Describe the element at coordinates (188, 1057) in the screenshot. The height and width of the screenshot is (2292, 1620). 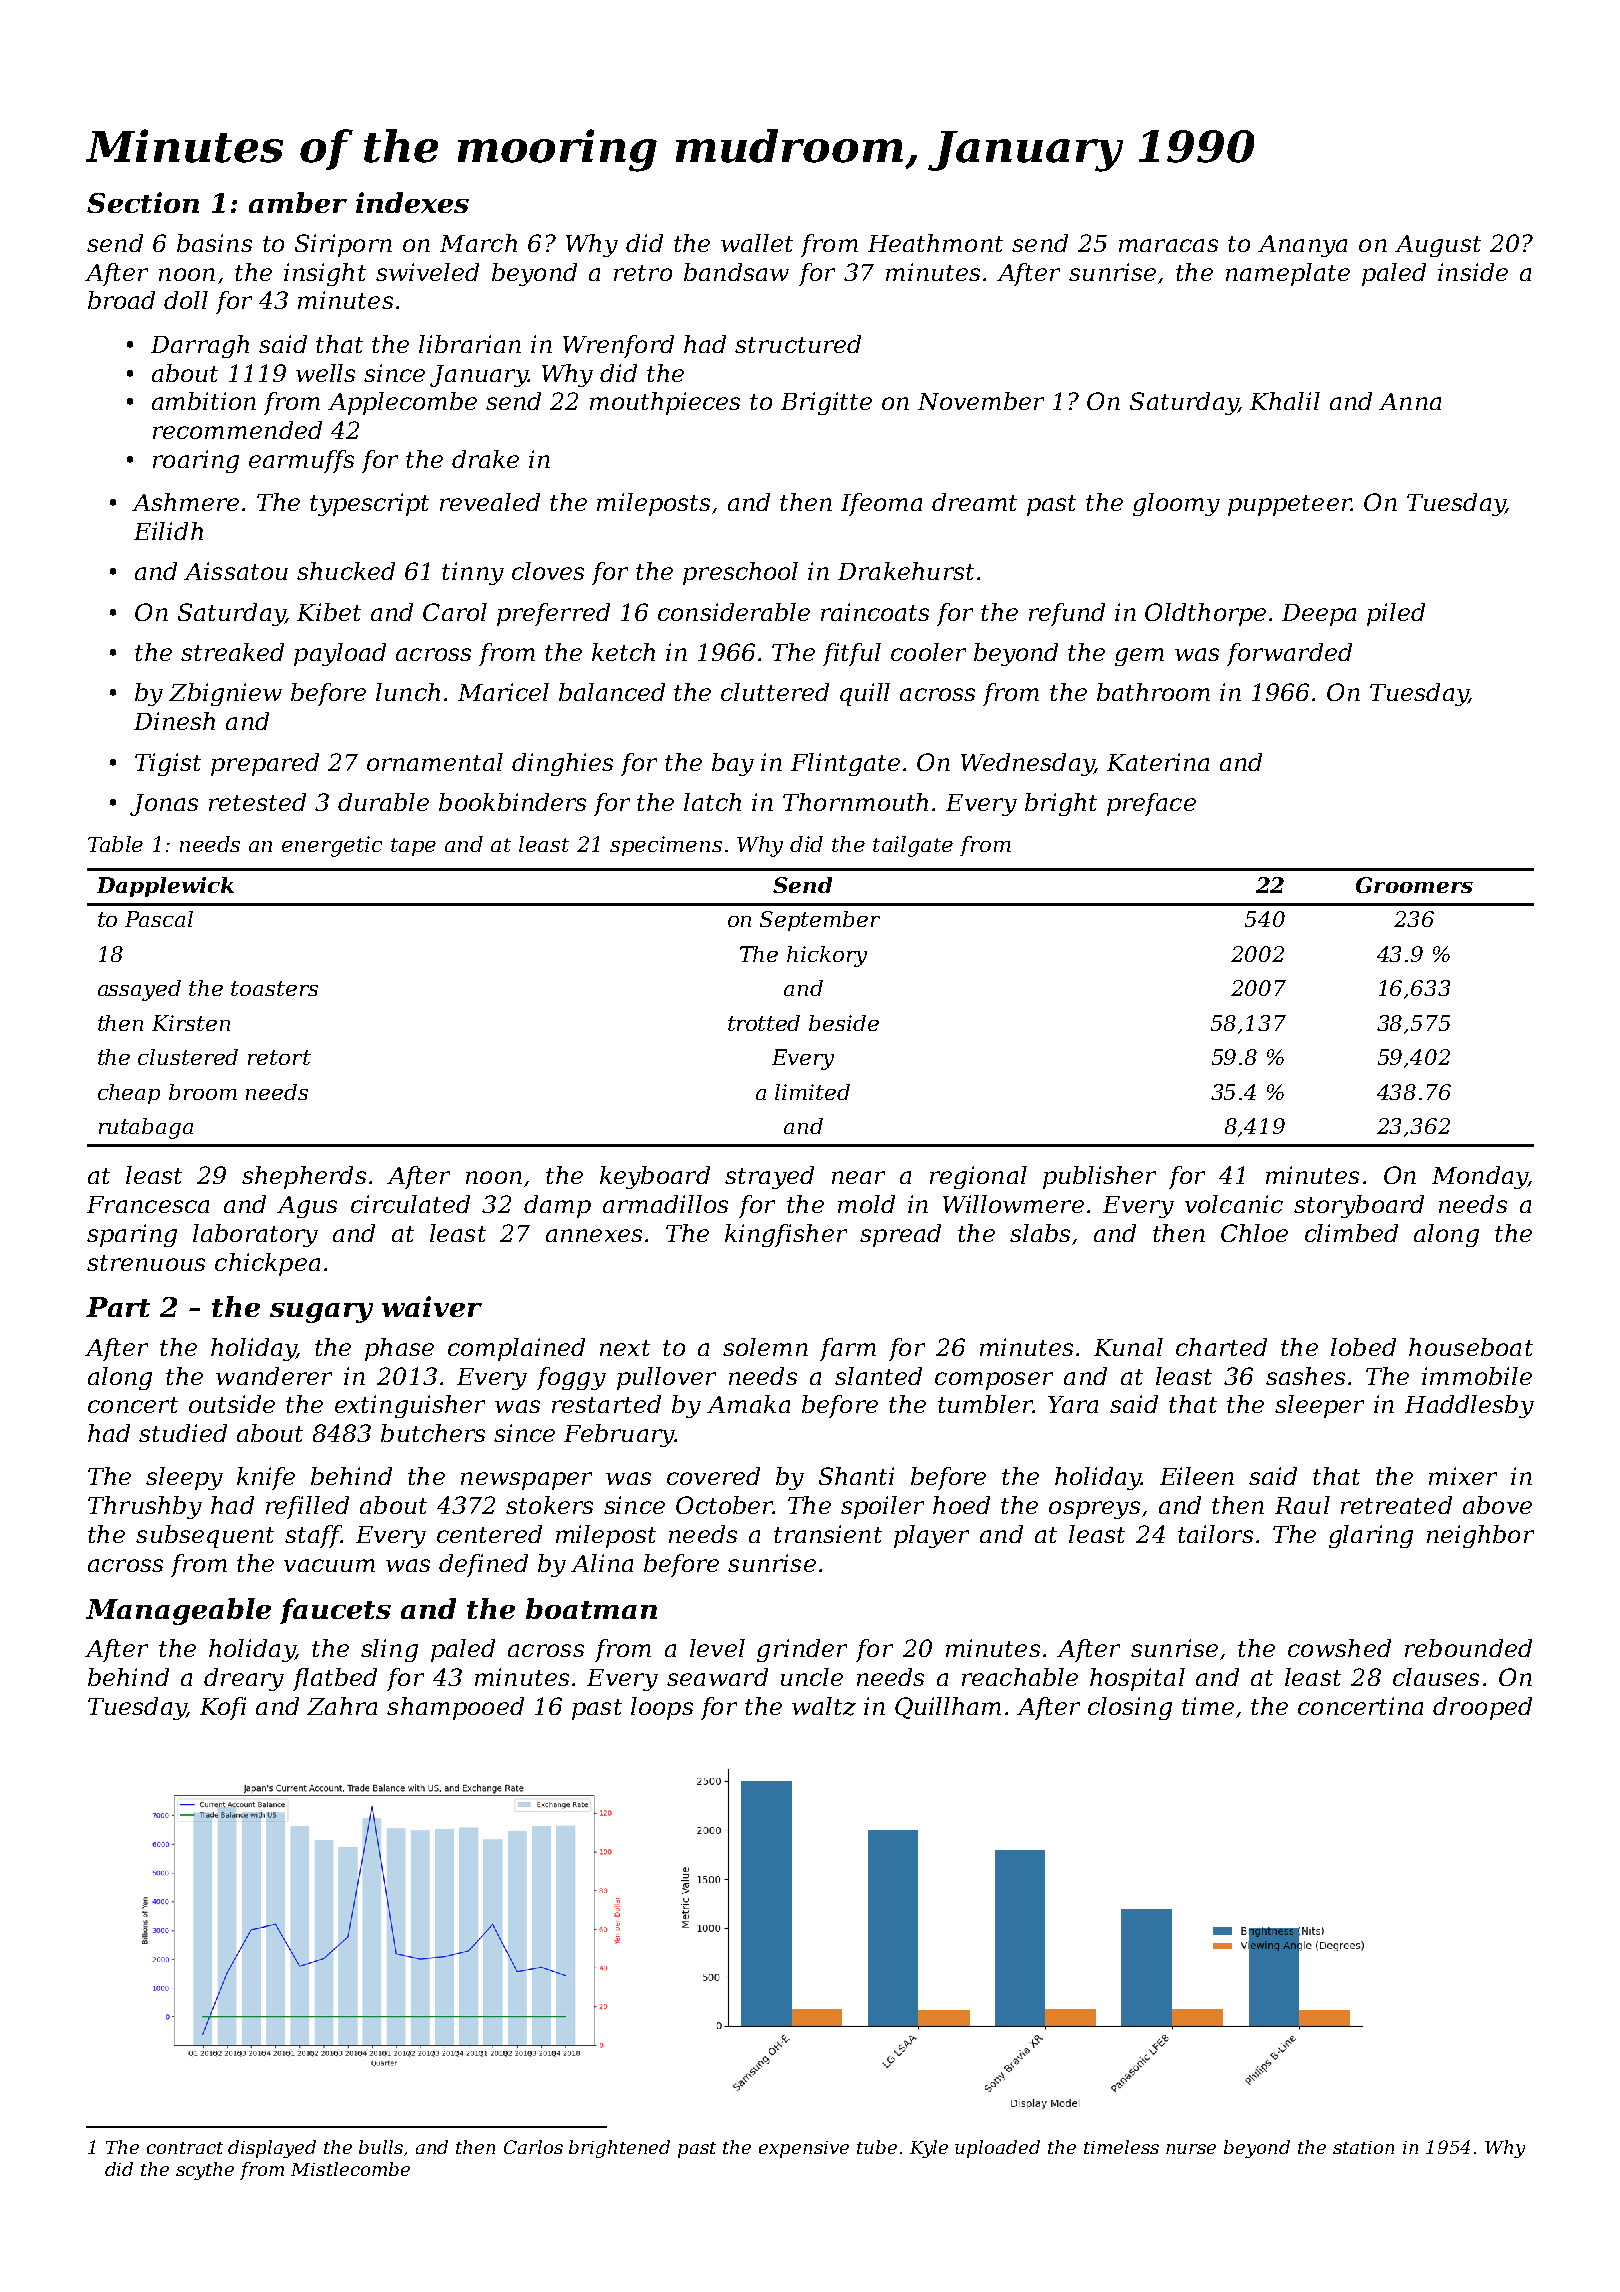
I see `clustered` at that location.
